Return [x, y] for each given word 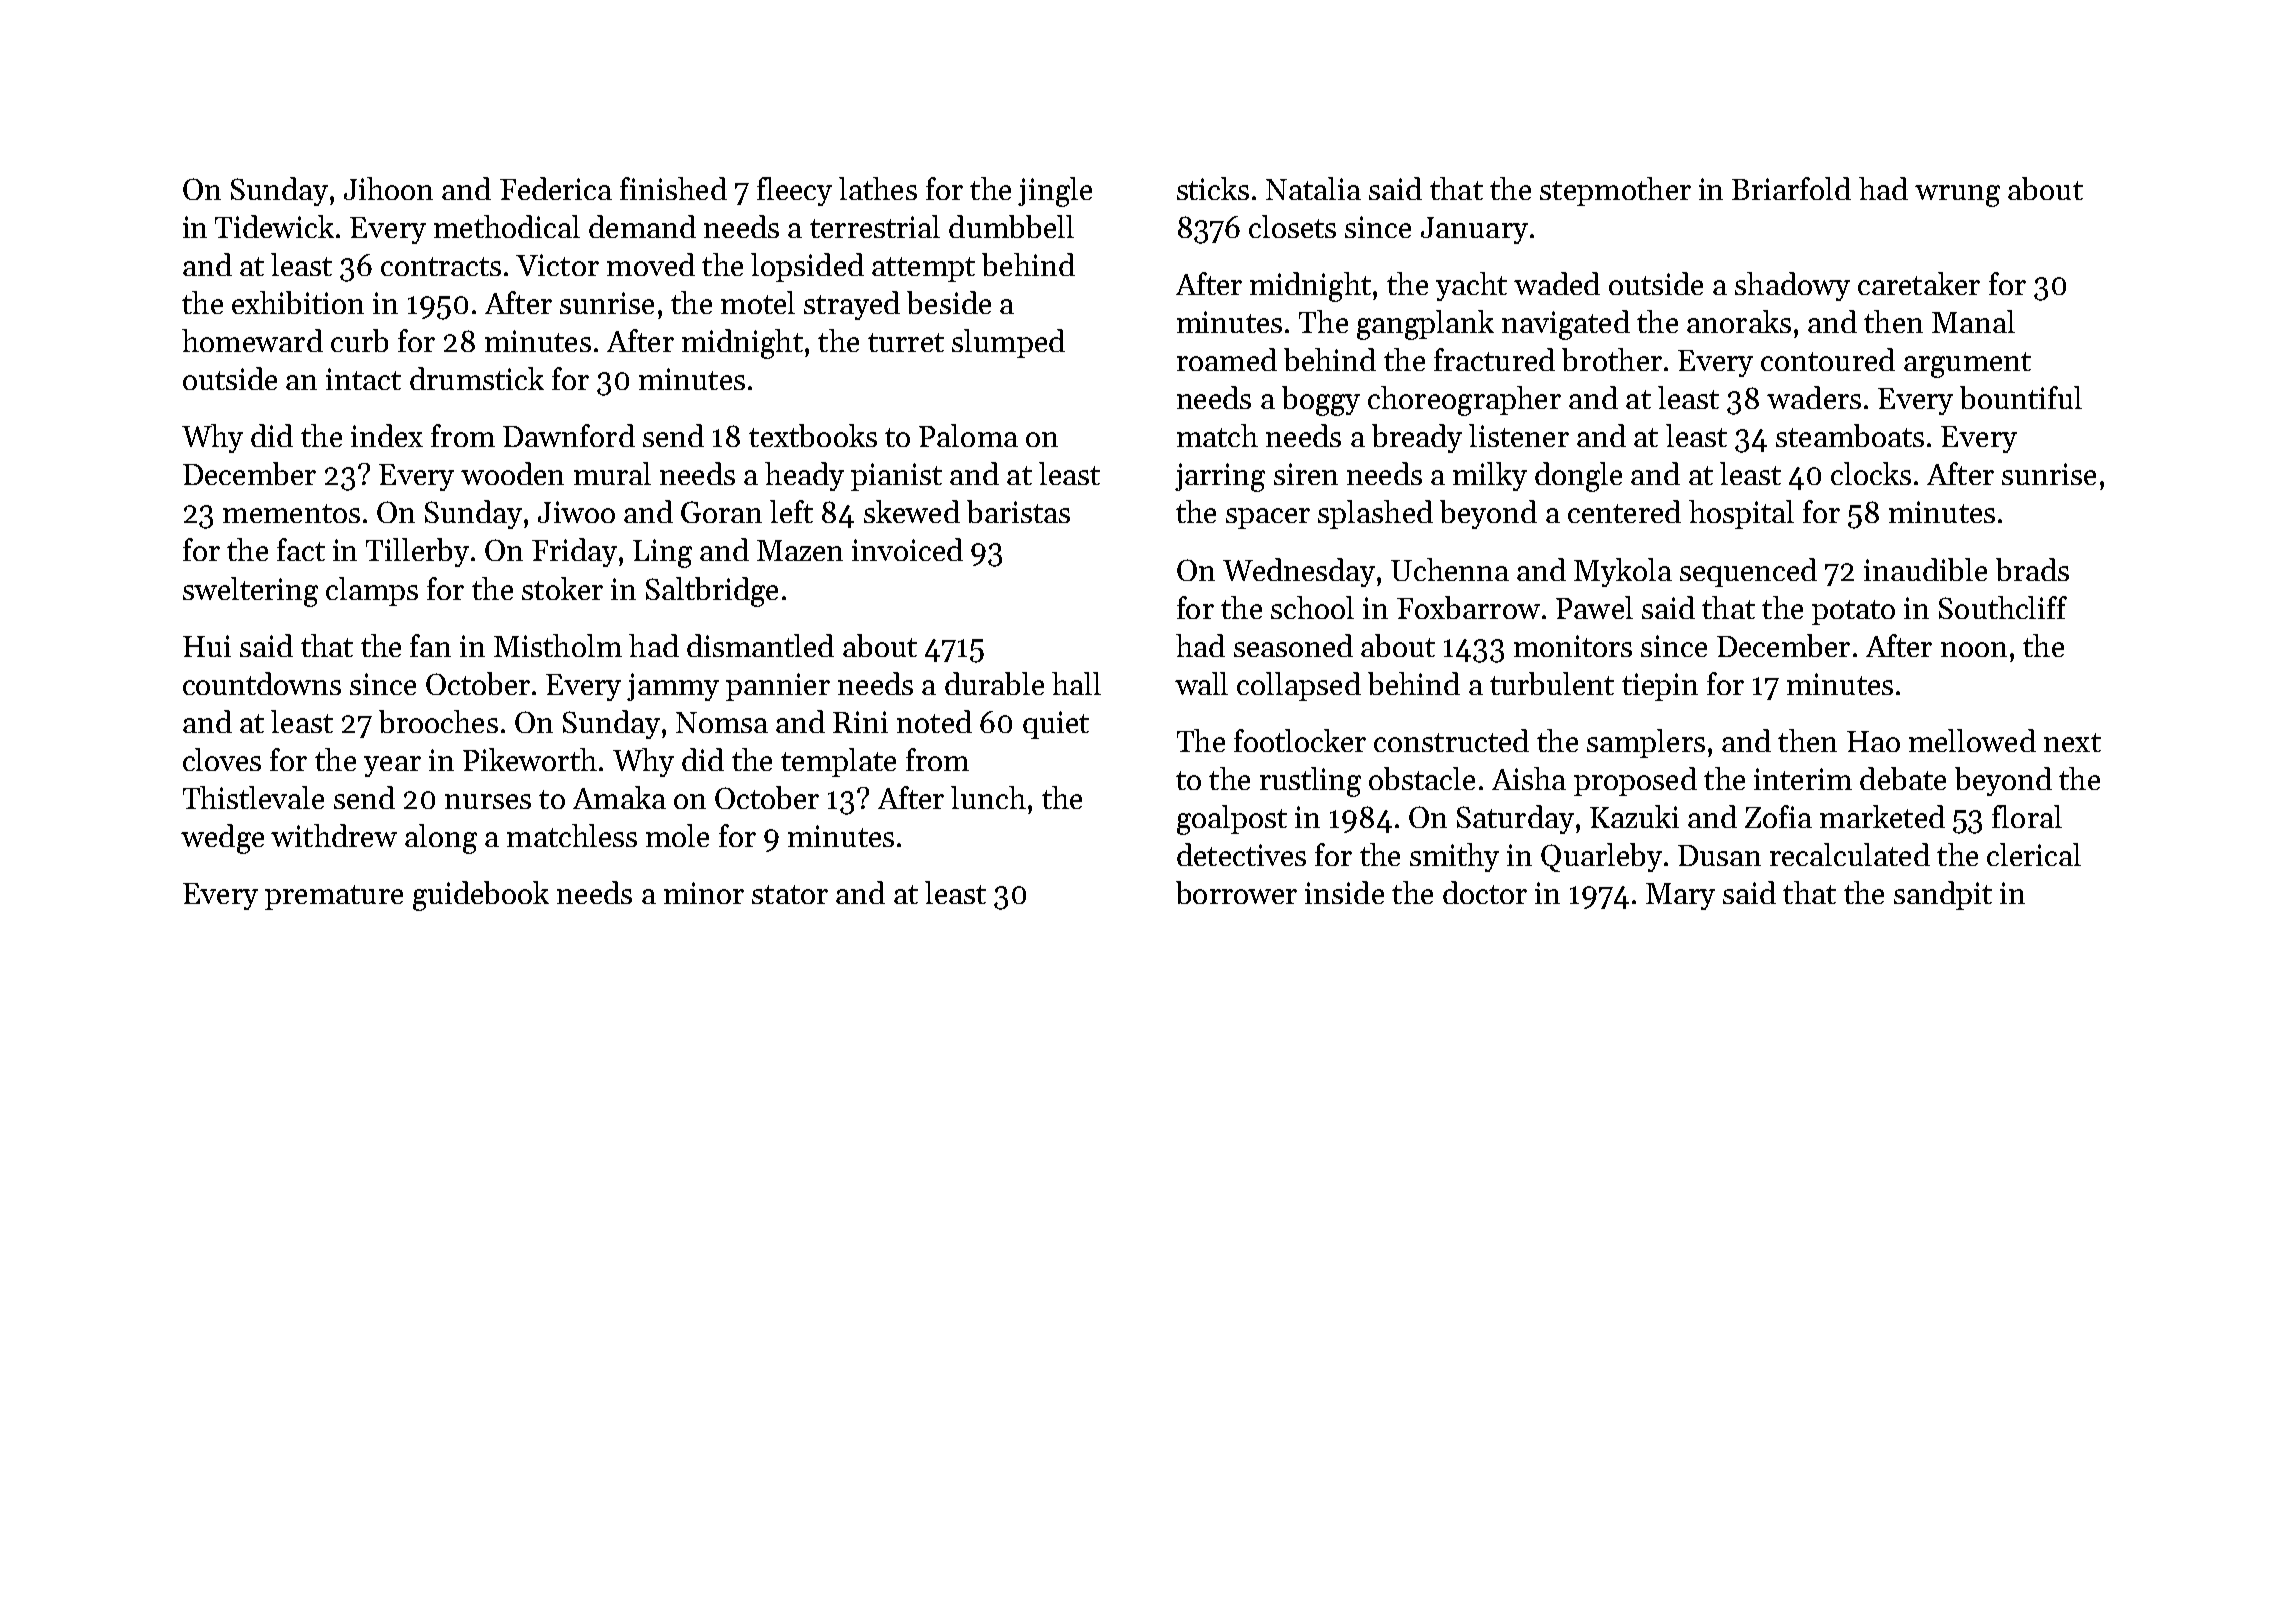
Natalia [1313, 188]
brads [2032, 569]
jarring [1220, 477]
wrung [1957, 196]
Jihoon [388, 188]
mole [677, 835]
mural [612, 473]
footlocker [1300, 740]
